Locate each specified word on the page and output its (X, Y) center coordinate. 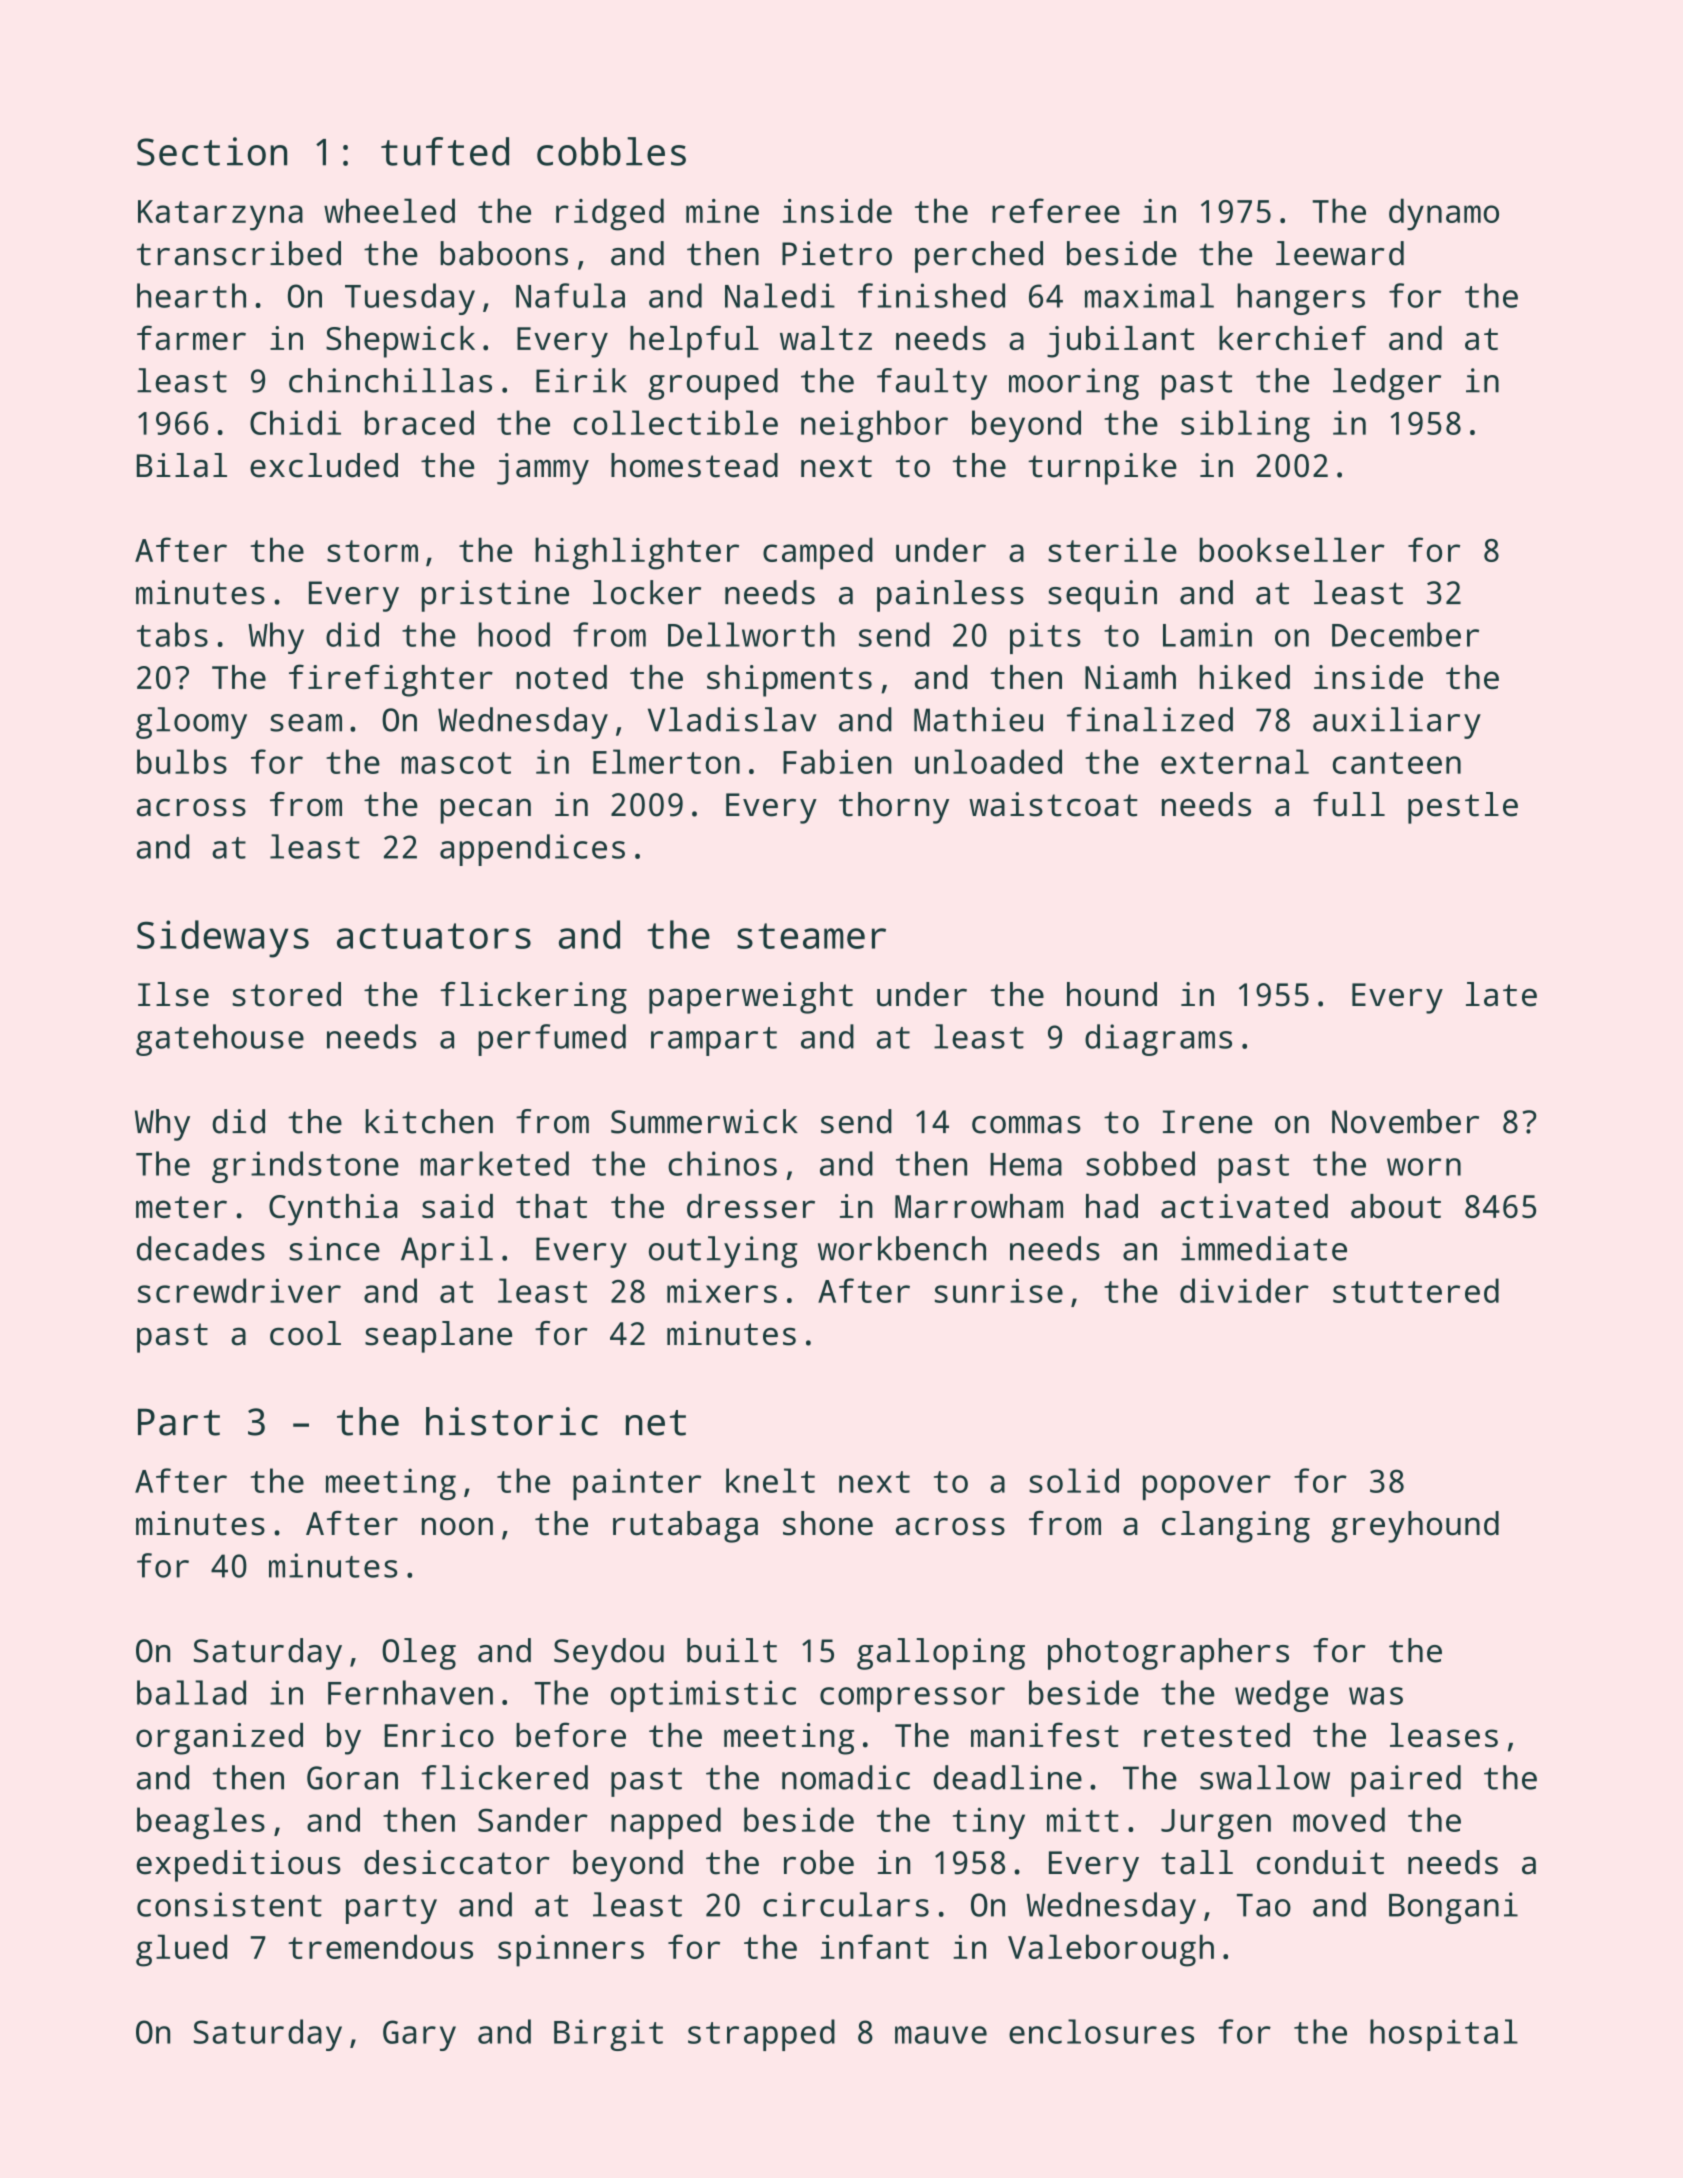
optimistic (703, 1696)
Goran (352, 1778)
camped (818, 553)
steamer (811, 936)
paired (1406, 1781)
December (1405, 634)
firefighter (391, 680)
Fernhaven (410, 1692)
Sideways (223, 939)
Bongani (1453, 1908)
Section (212, 151)
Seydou (609, 1654)
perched (979, 257)
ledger (1387, 384)
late (1501, 994)
